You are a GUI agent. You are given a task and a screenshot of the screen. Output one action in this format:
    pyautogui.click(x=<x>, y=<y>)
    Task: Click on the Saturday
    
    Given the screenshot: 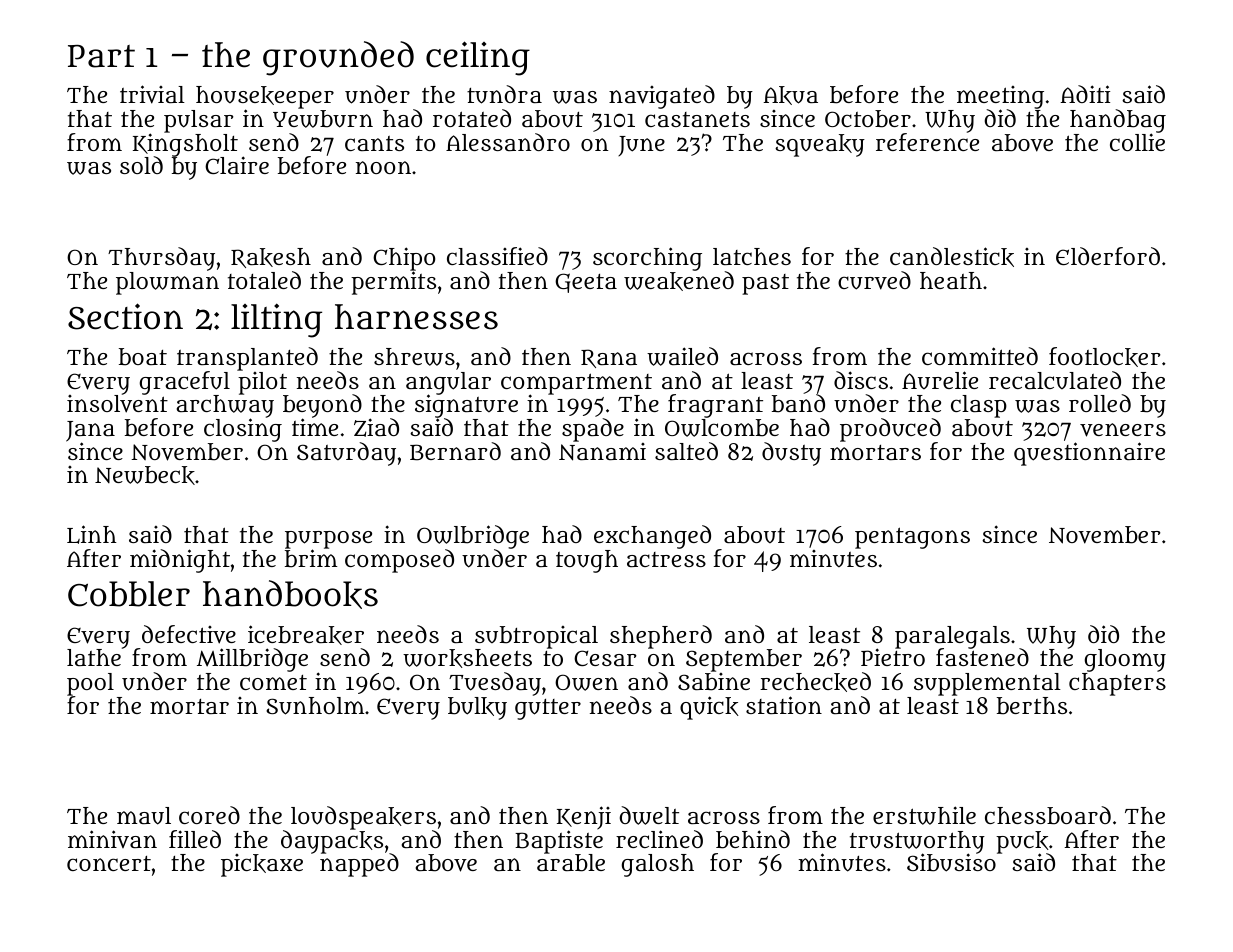 What is the action you would take?
    pyautogui.click(x=346, y=454)
